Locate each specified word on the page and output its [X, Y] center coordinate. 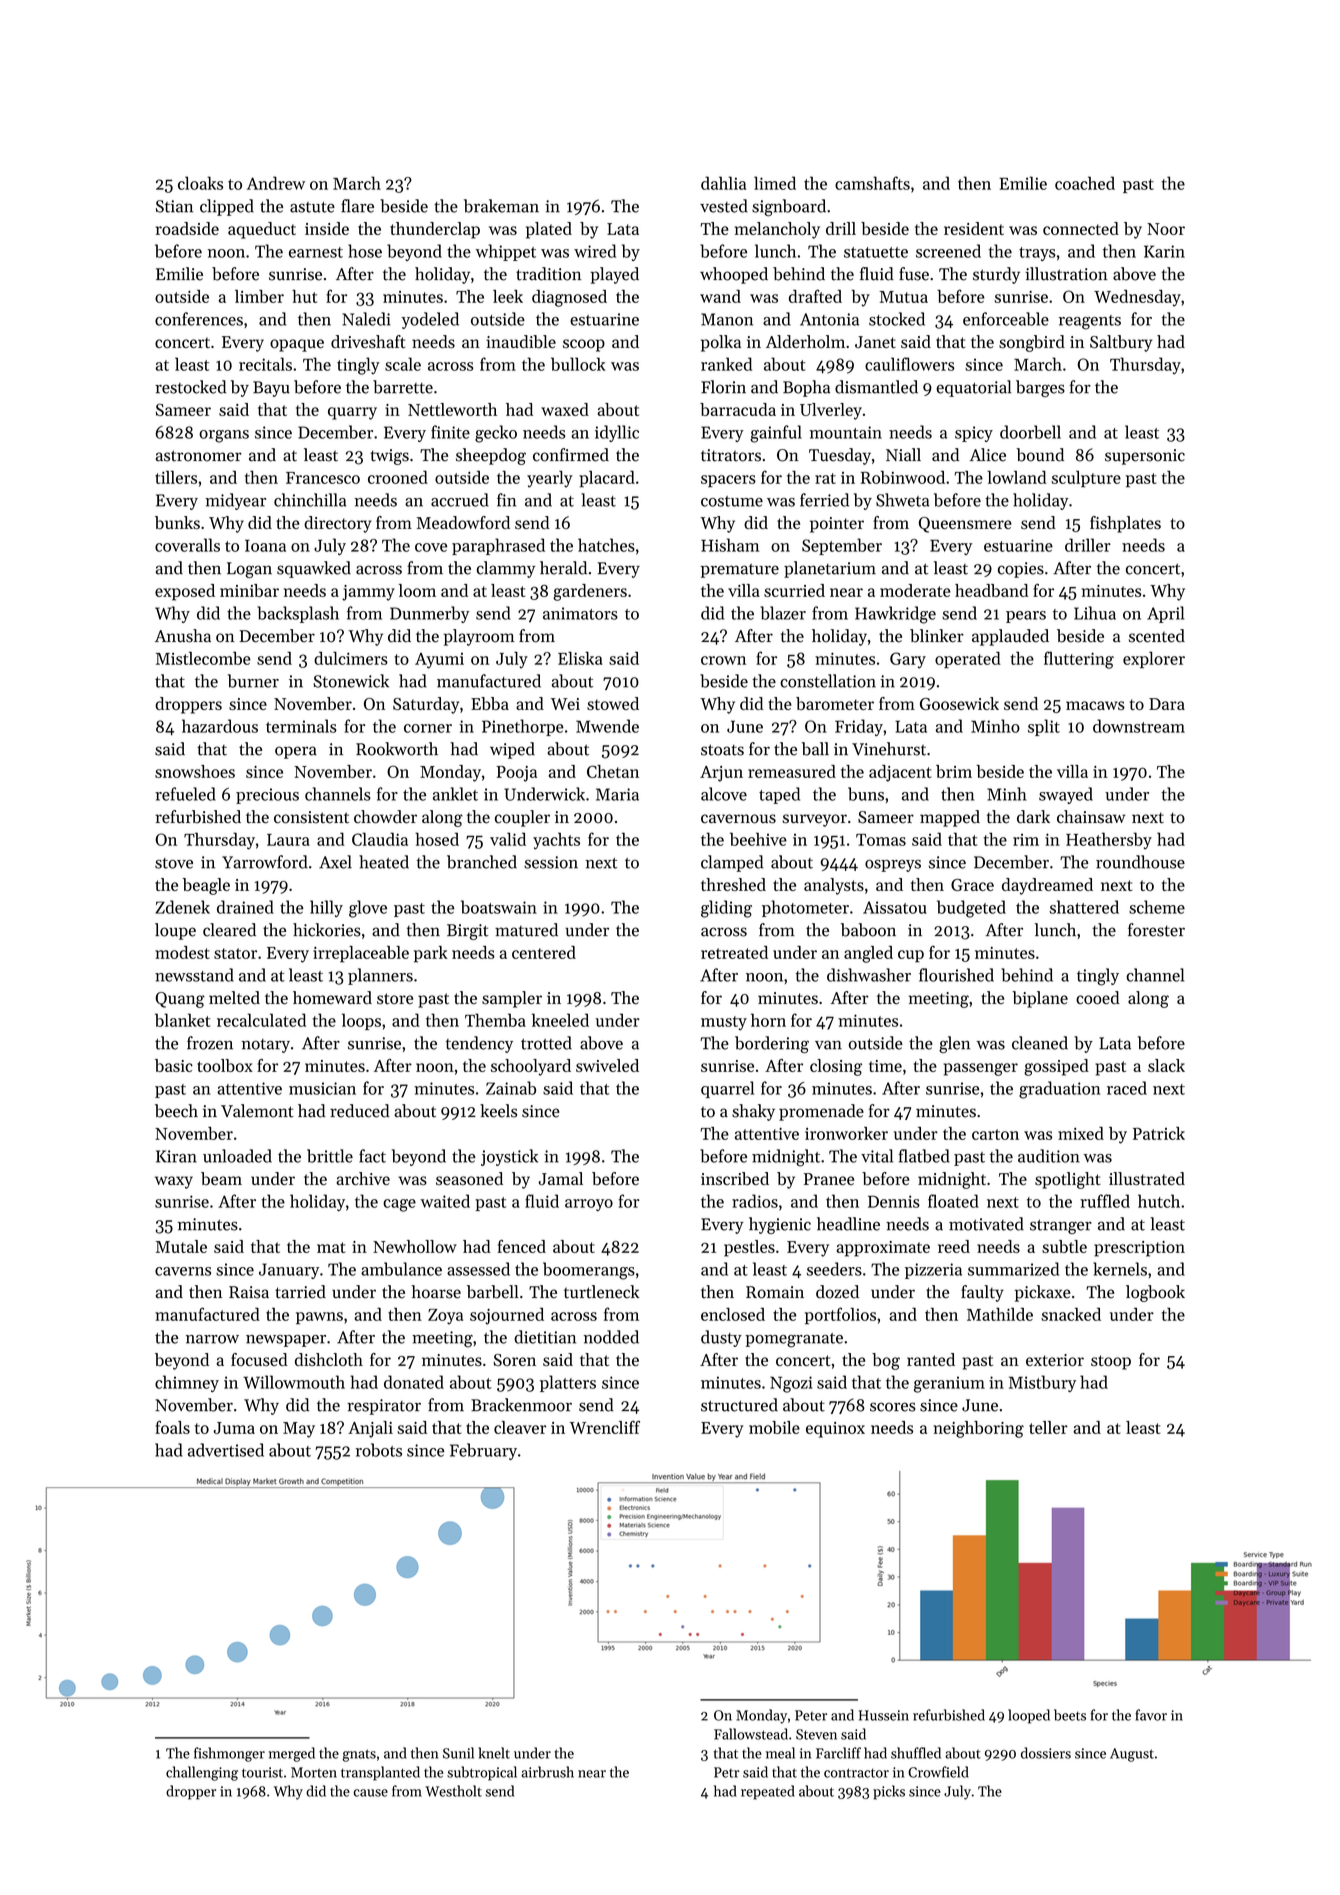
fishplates [1125, 524]
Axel [335, 862]
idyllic [617, 433]
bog [886, 1361]
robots [378, 1450]
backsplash [298, 614]
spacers [728, 481]
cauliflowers [910, 364]
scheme [1157, 907]
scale [403, 364]
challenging [202, 1773]
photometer [805, 908]
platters [568, 1383]
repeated [768, 1792]
